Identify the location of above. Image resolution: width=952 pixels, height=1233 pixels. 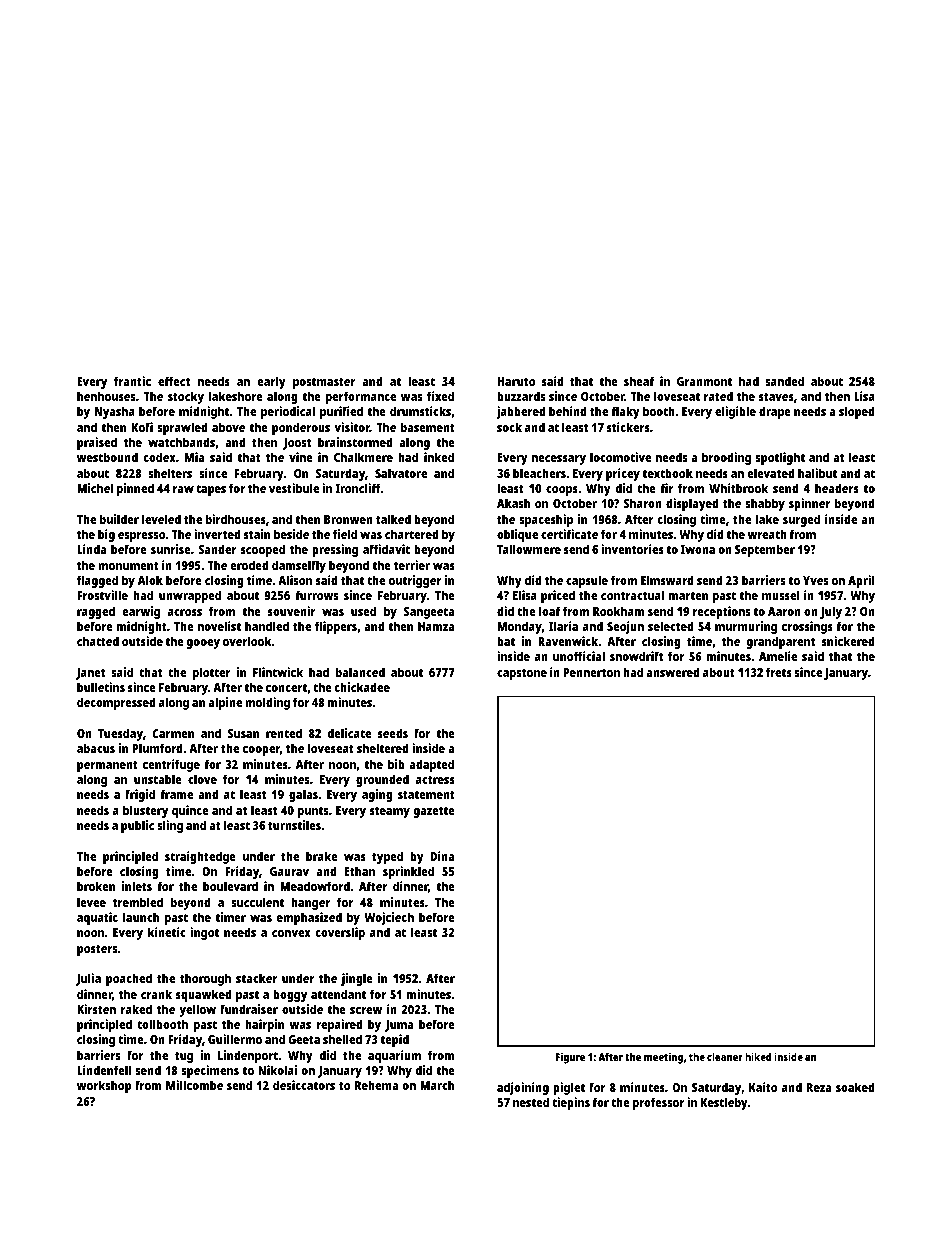
(228, 427).
